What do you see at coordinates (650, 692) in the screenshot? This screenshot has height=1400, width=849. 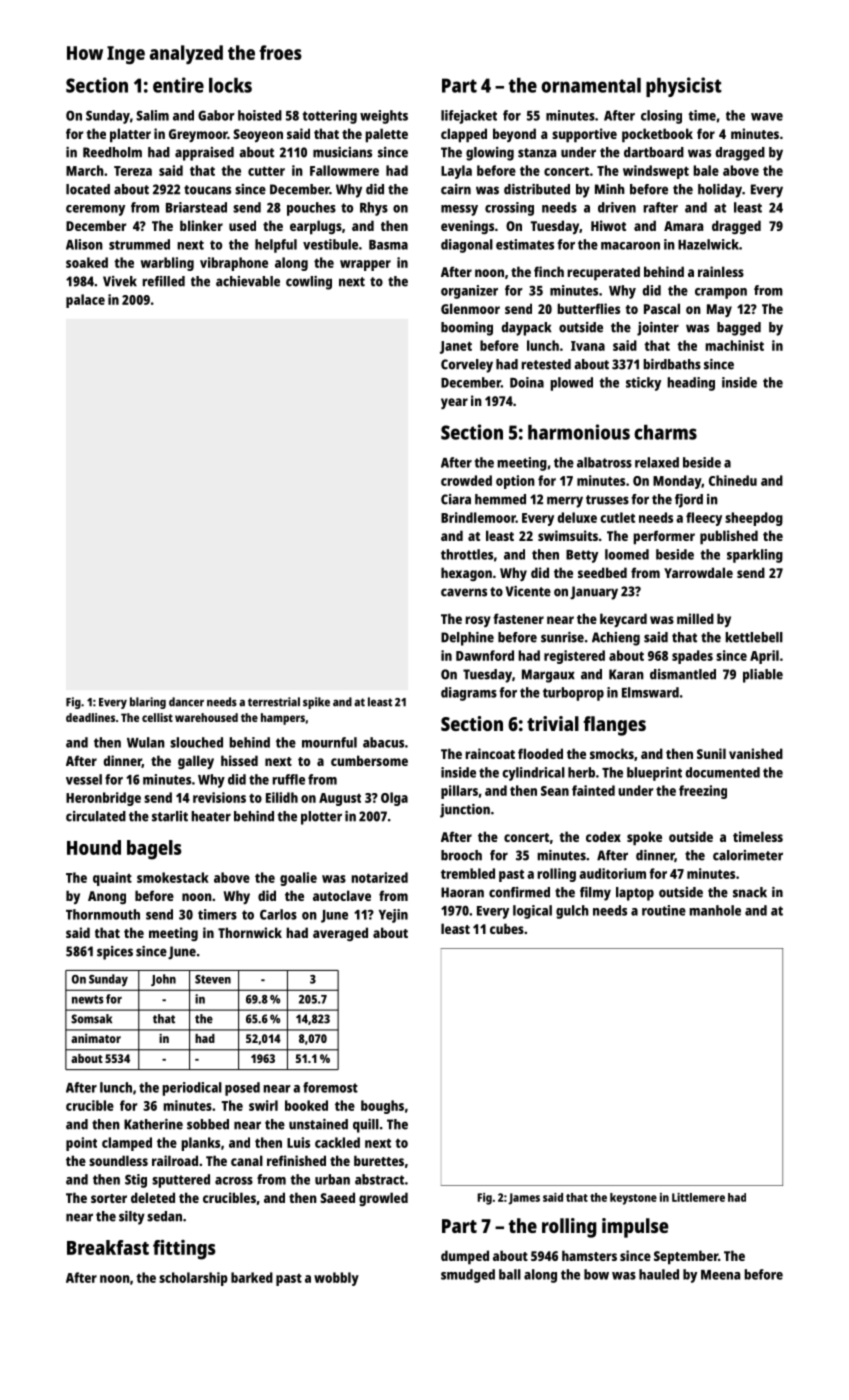 I see `Elmsward` at bounding box center [650, 692].
